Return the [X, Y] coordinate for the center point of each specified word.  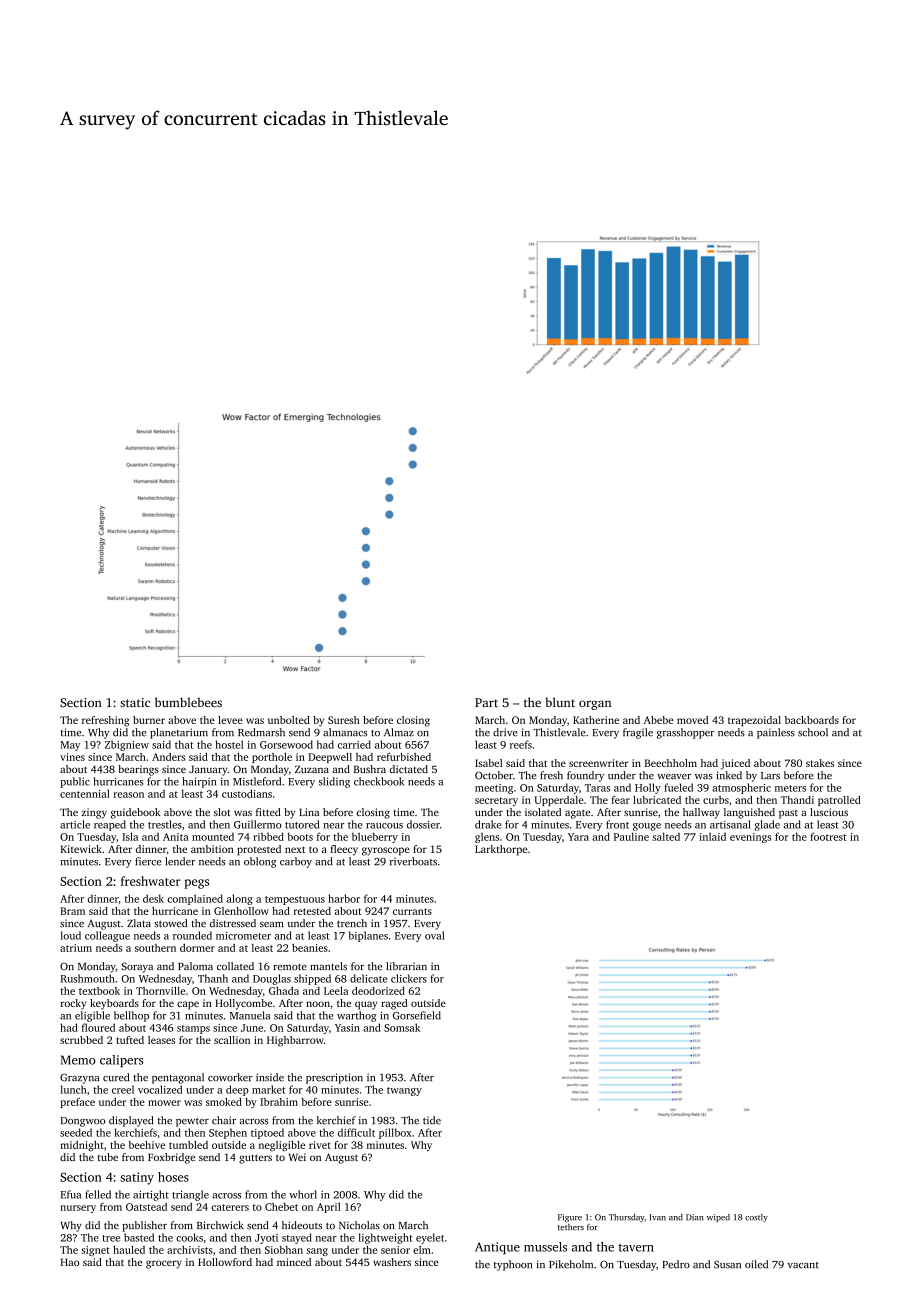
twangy [404, 1091]
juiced [735, 764]
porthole [272, 758]
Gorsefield [417, 1015]
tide [432, 1120]
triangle [190, 1195]
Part [486, 702]
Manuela [250, 1015]
